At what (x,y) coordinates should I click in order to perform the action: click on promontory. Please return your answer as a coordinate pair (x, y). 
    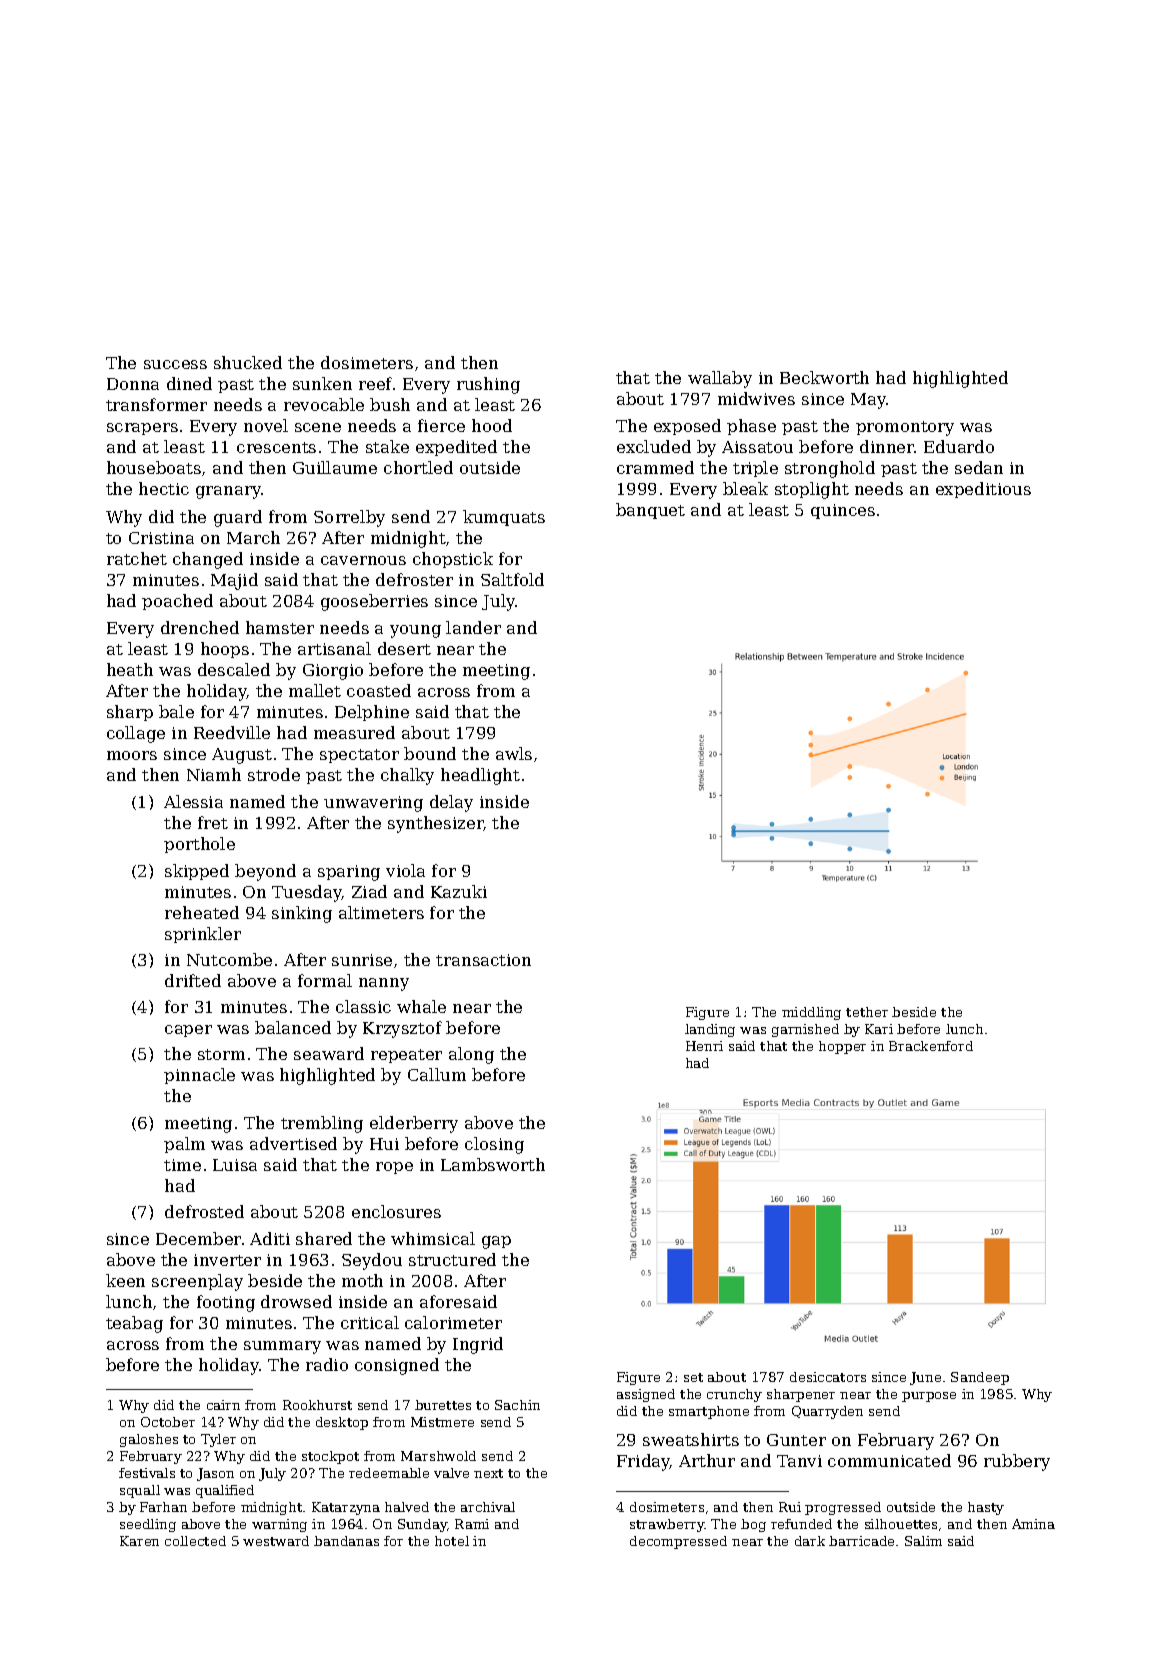
    Looking at the image, I should click on (905, 428).
